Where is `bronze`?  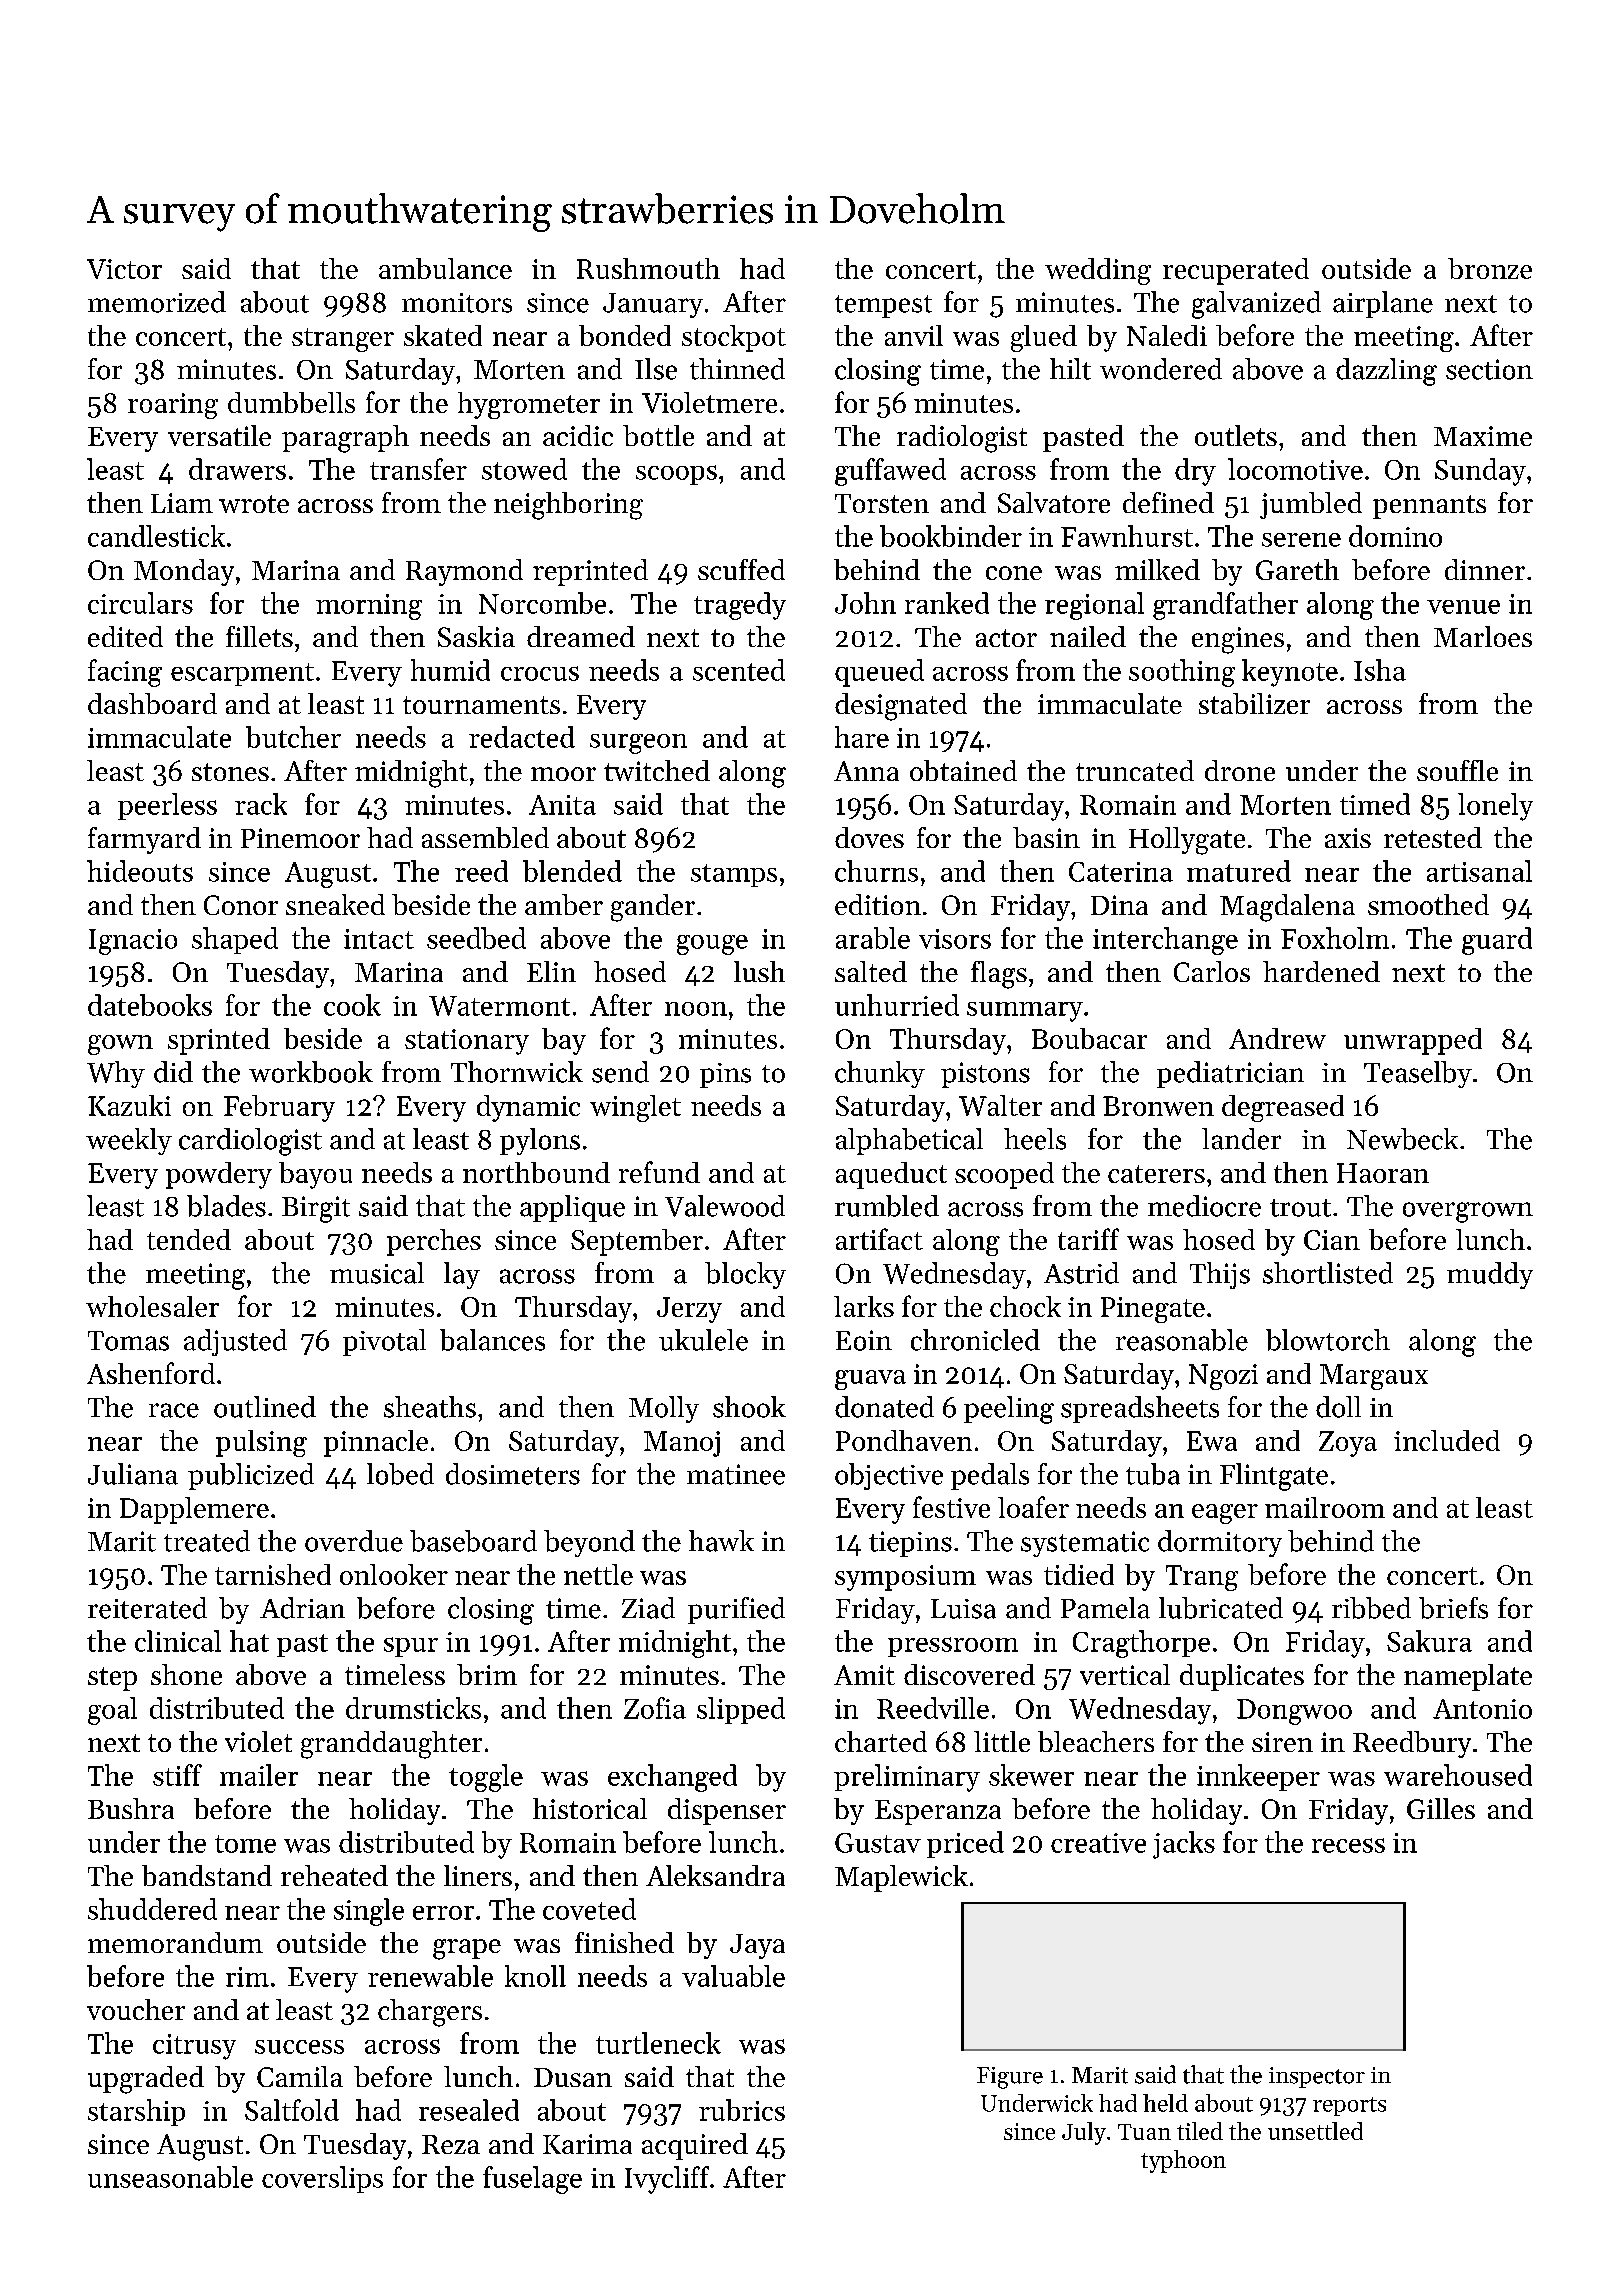
bronze is located at coordinates (1490, 268).
